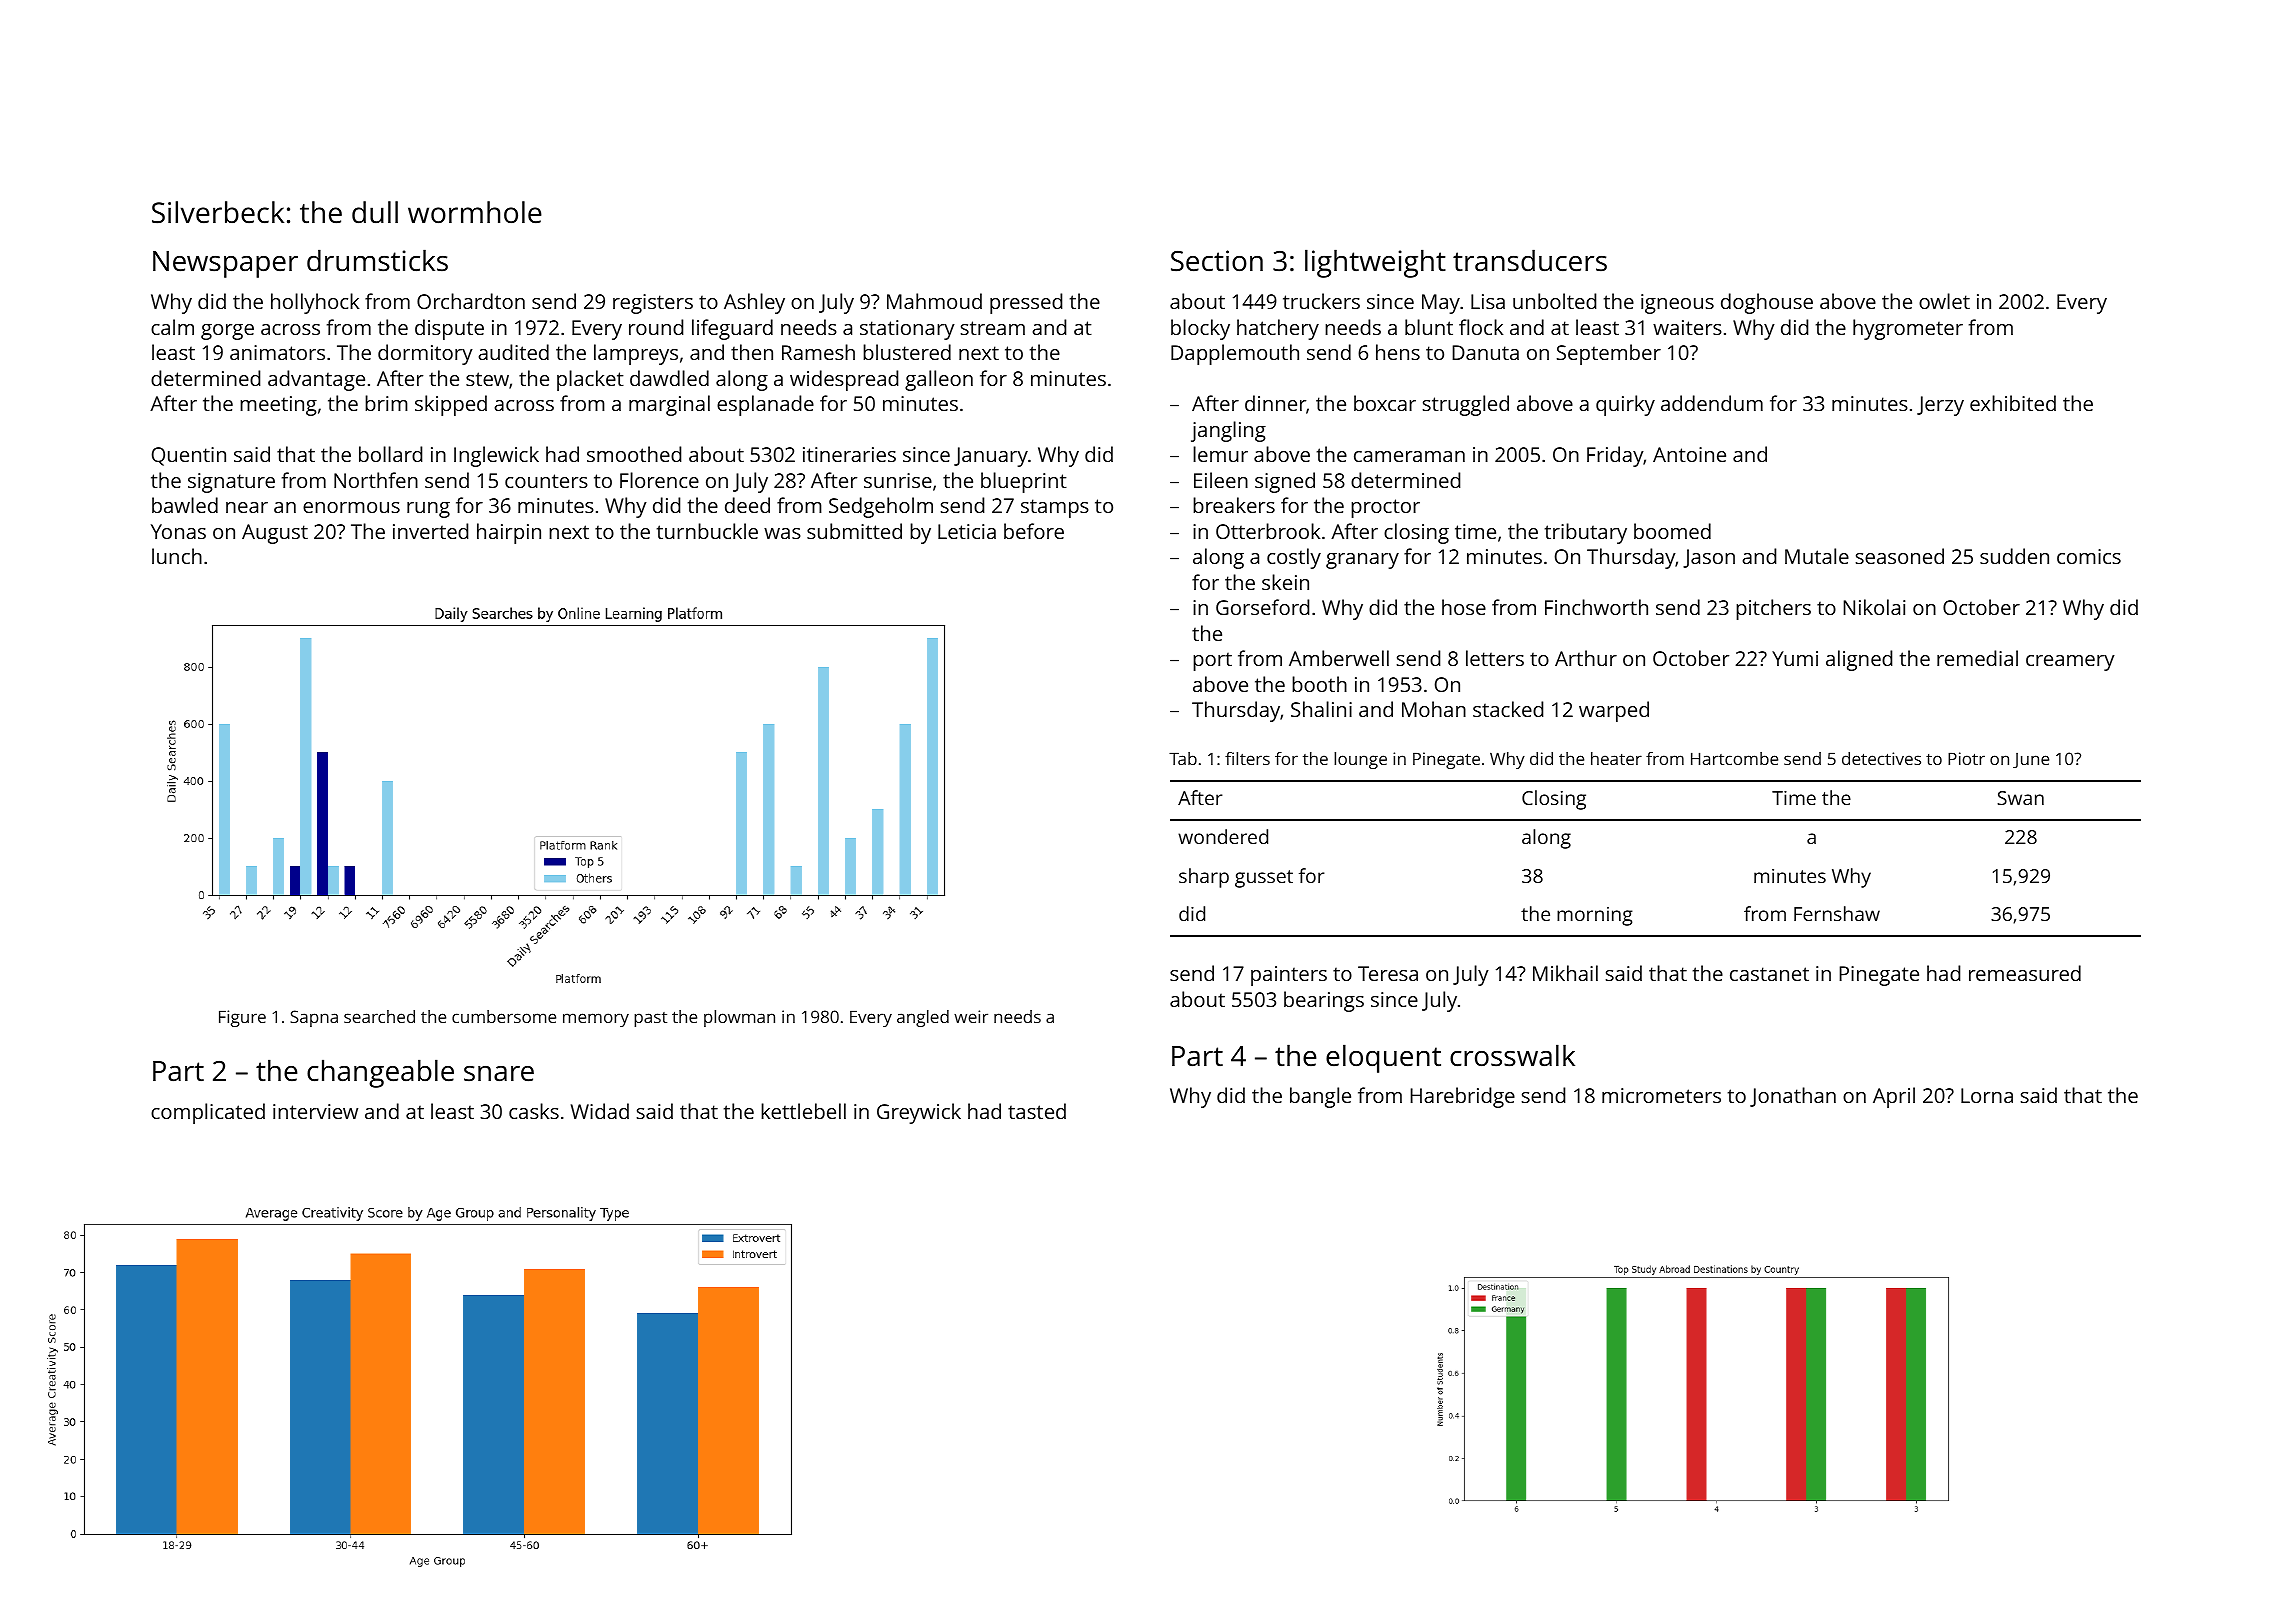  Describe the element at coordinates (650, 1019) in the screenshot. I see `past` at that location.
